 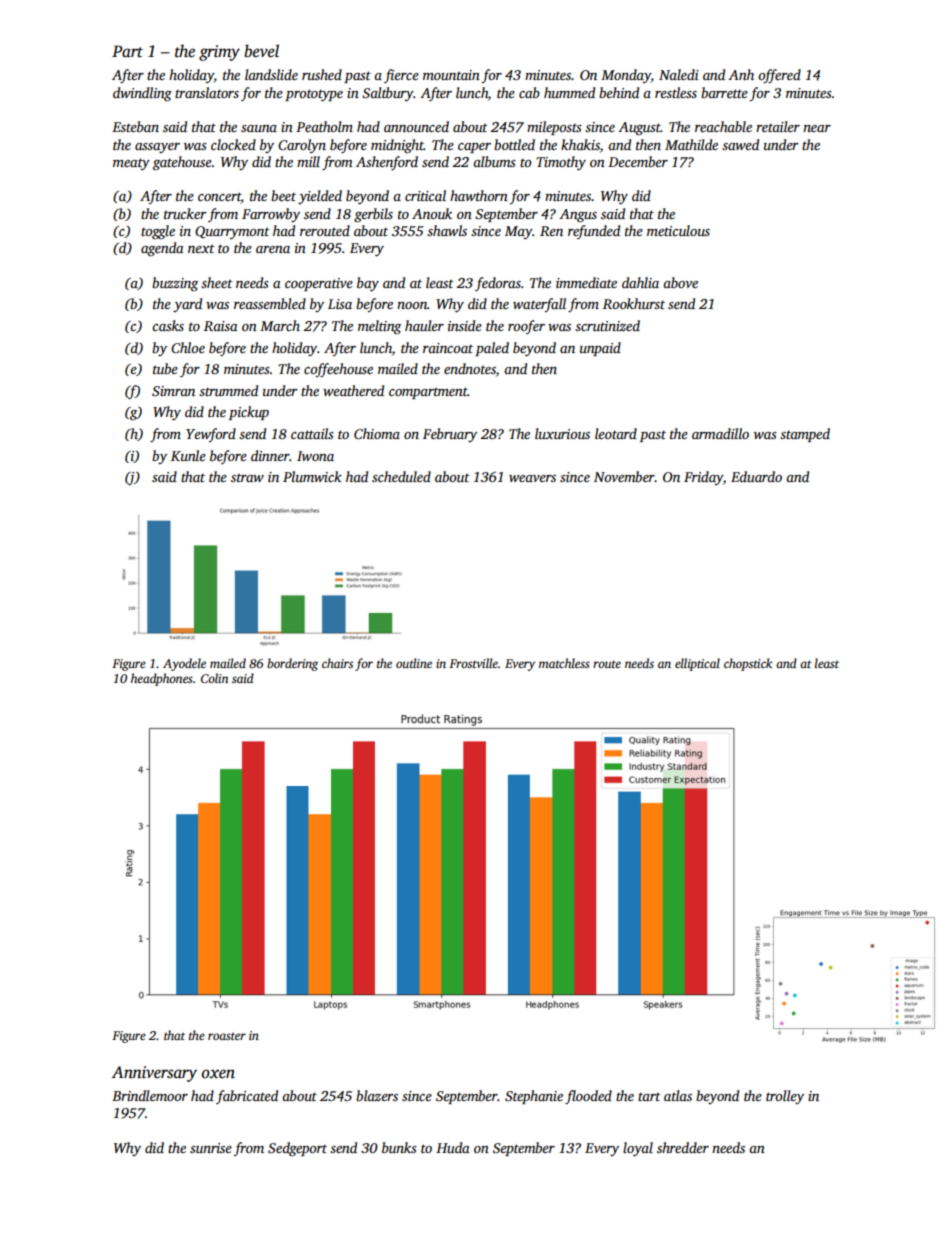 I want to click on mountain, so click(x=451, y=75).
